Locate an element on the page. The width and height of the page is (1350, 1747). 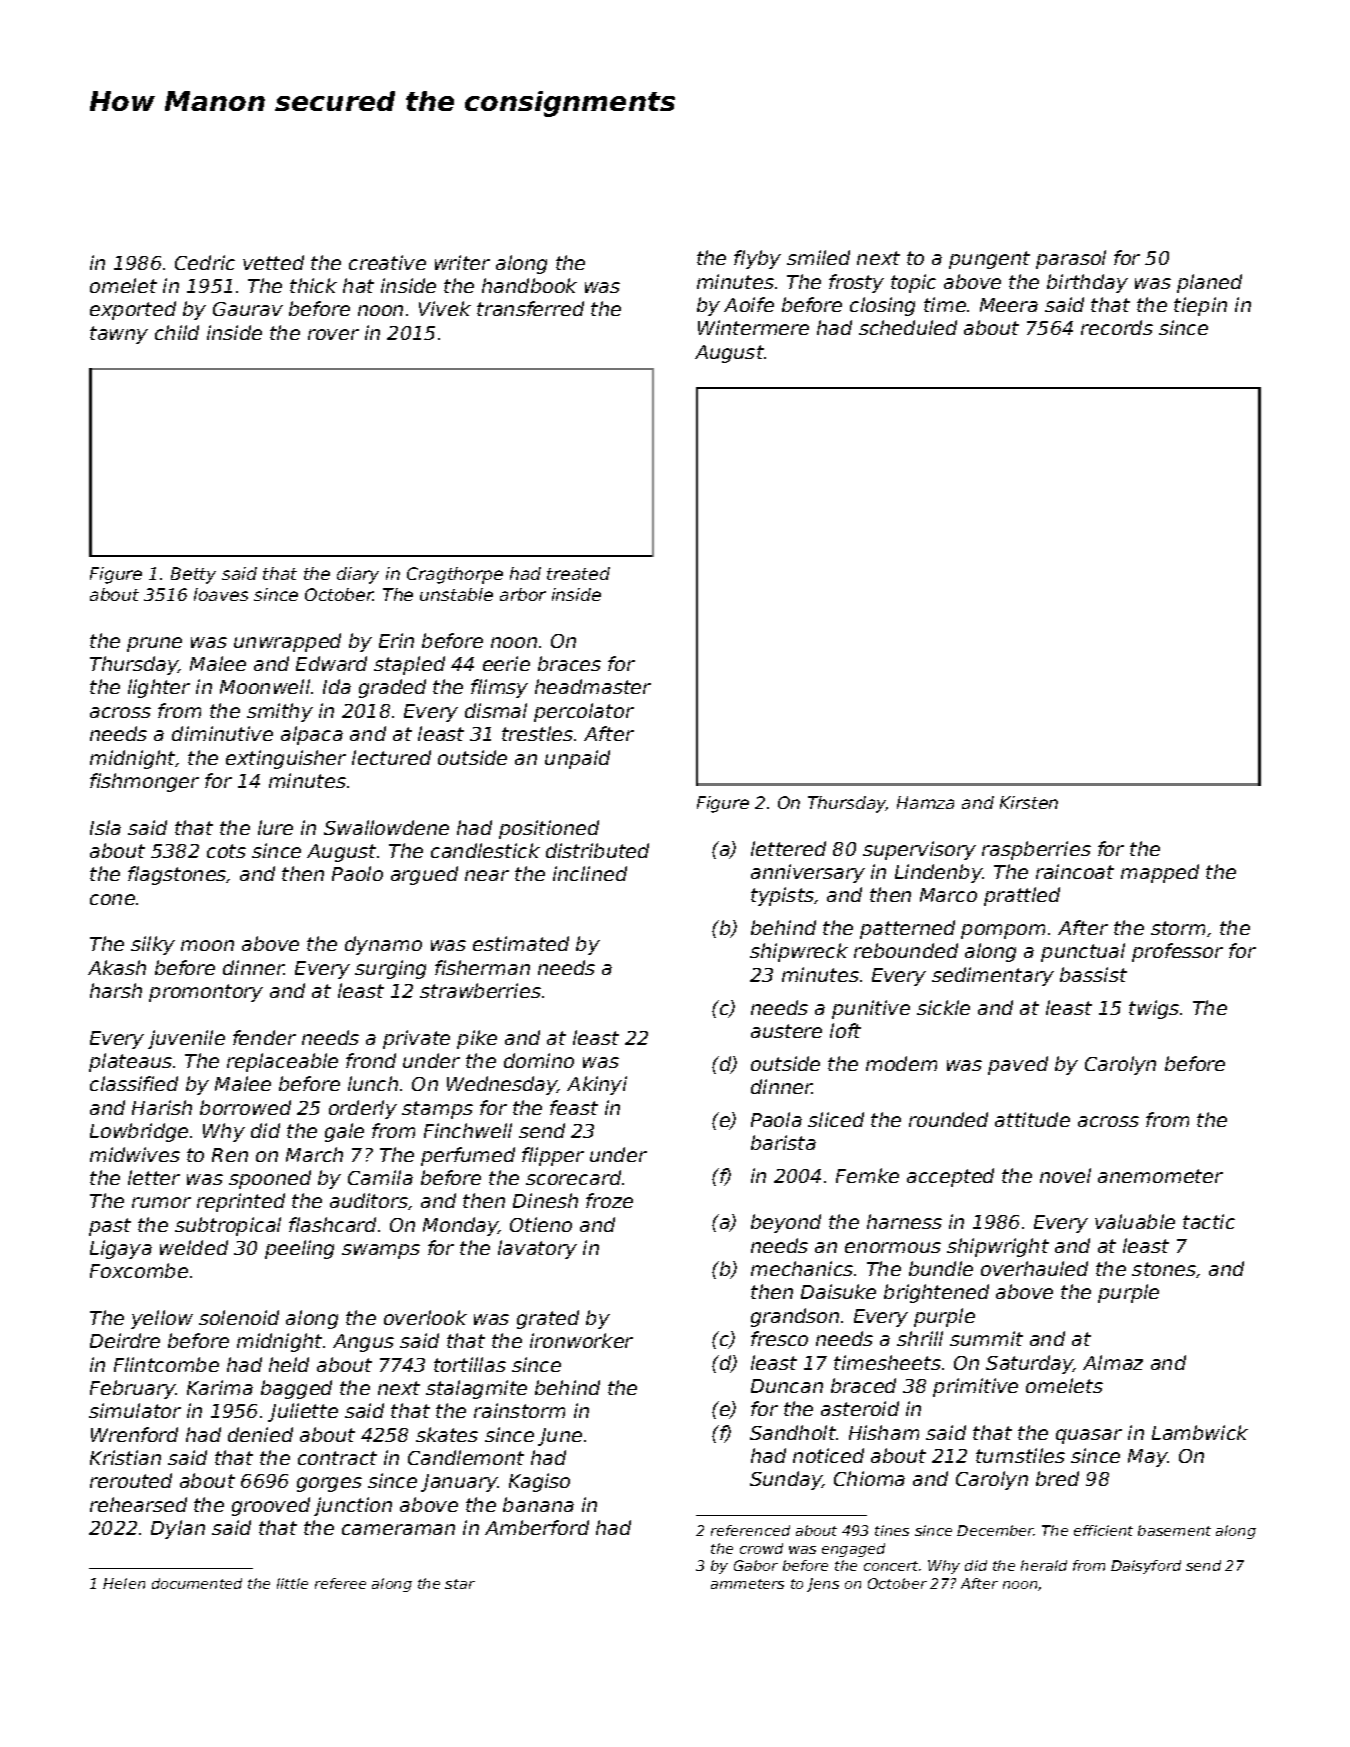
typists is located at coordinates (782, 896).
